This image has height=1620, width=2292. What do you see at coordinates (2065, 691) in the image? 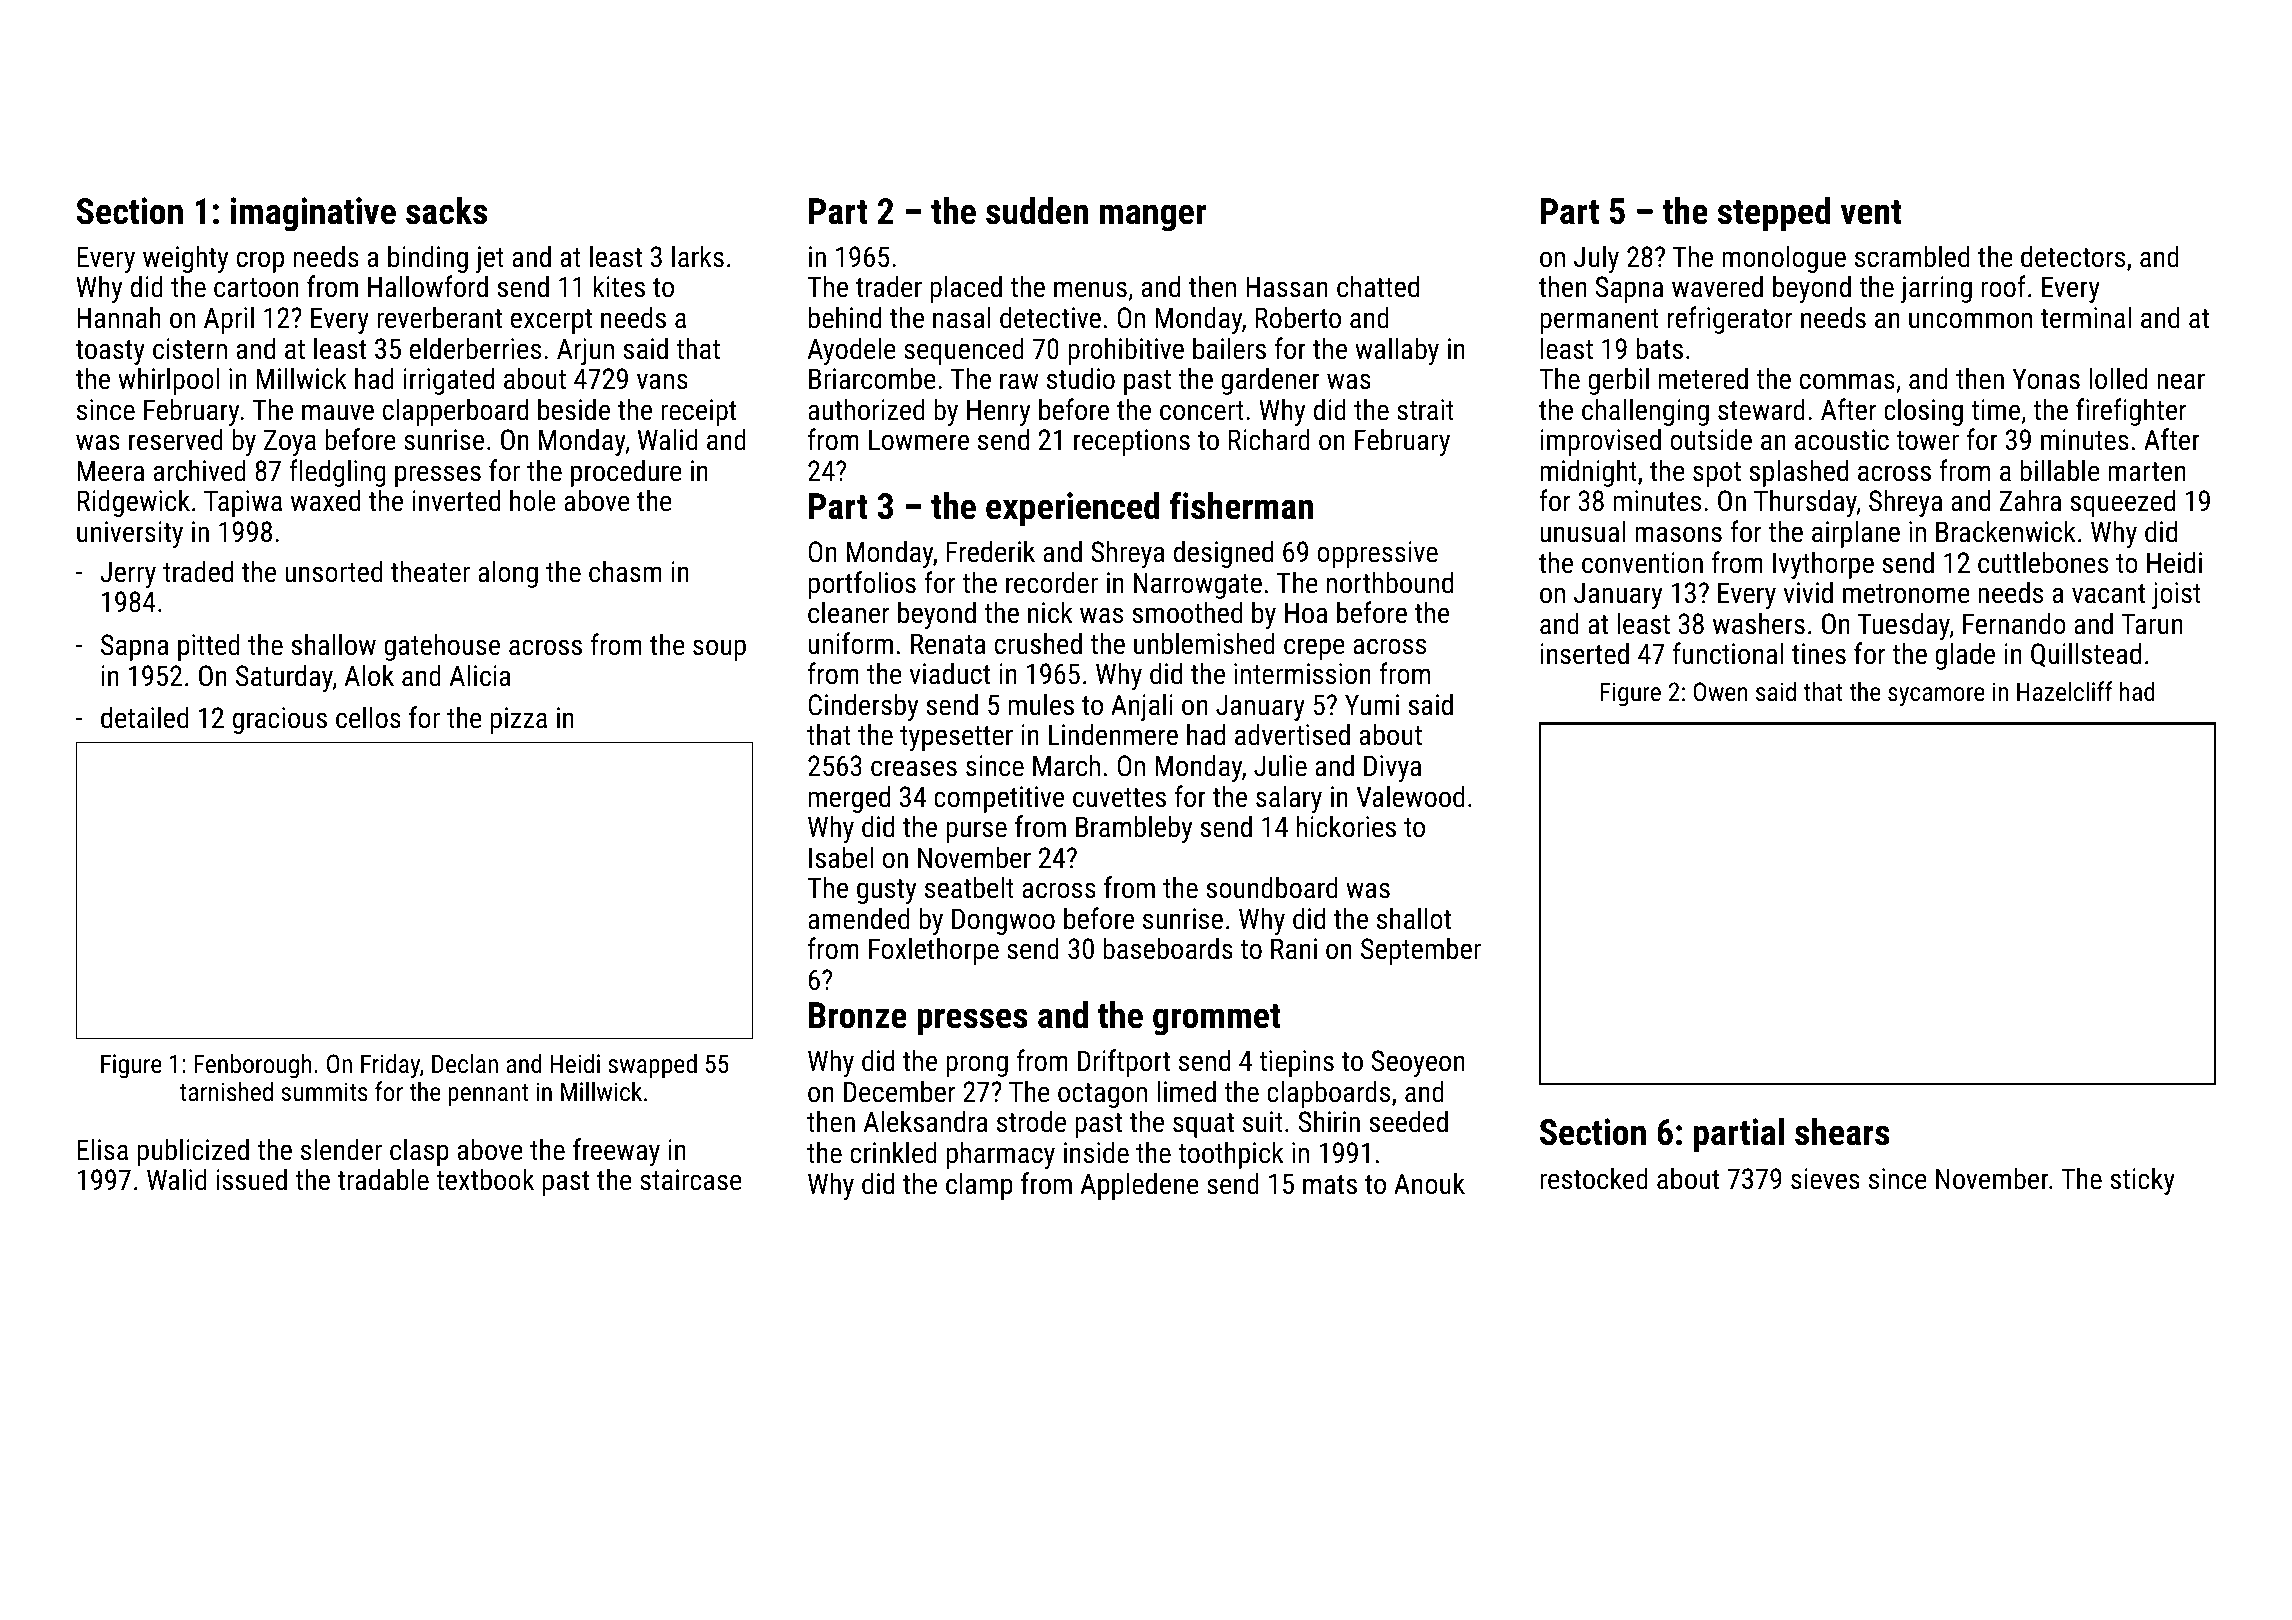
I see `Hazelcliff` at bounding box center [2065, 691].
